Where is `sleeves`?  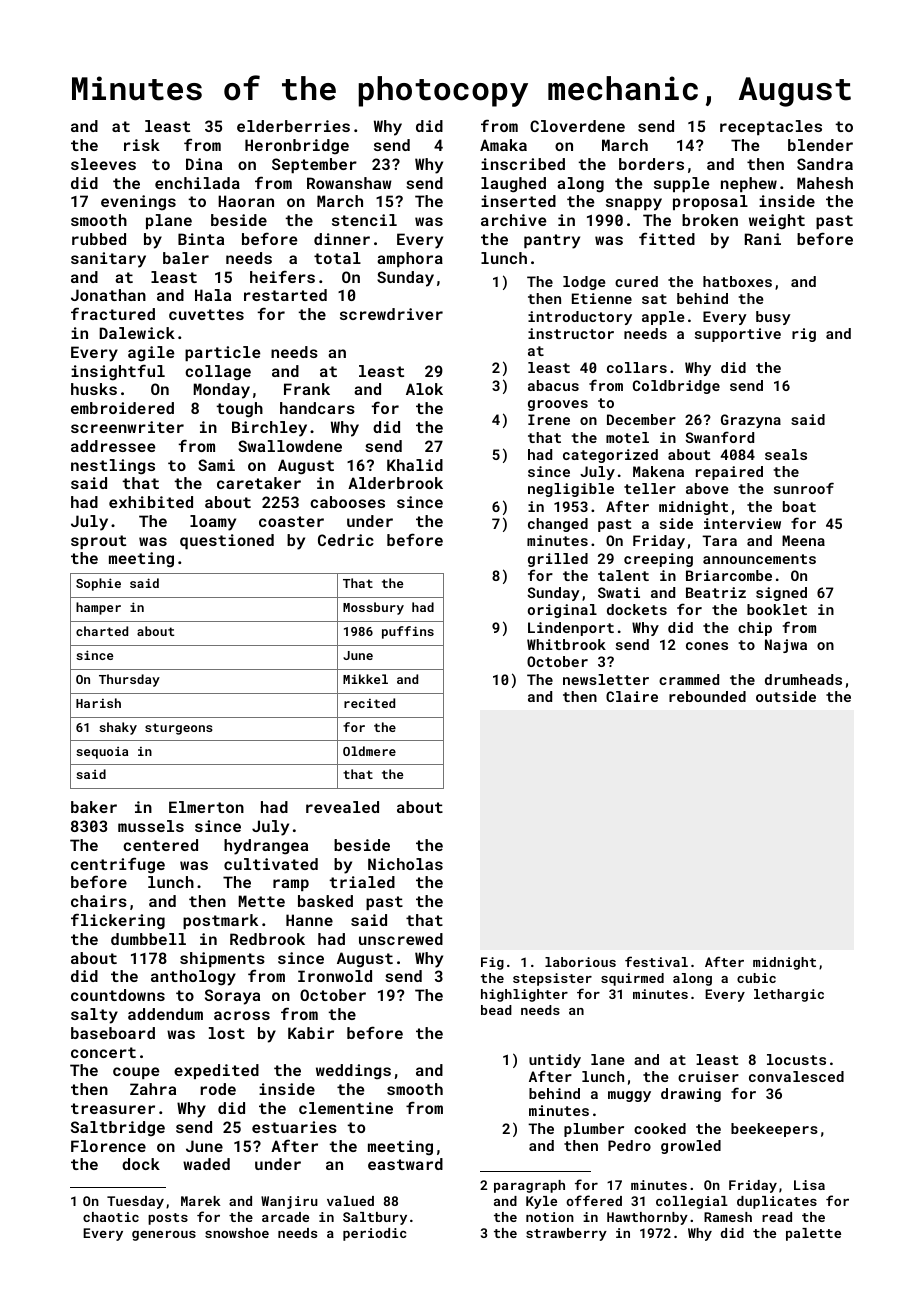 sleeves is located at coordinates (103, 164).
